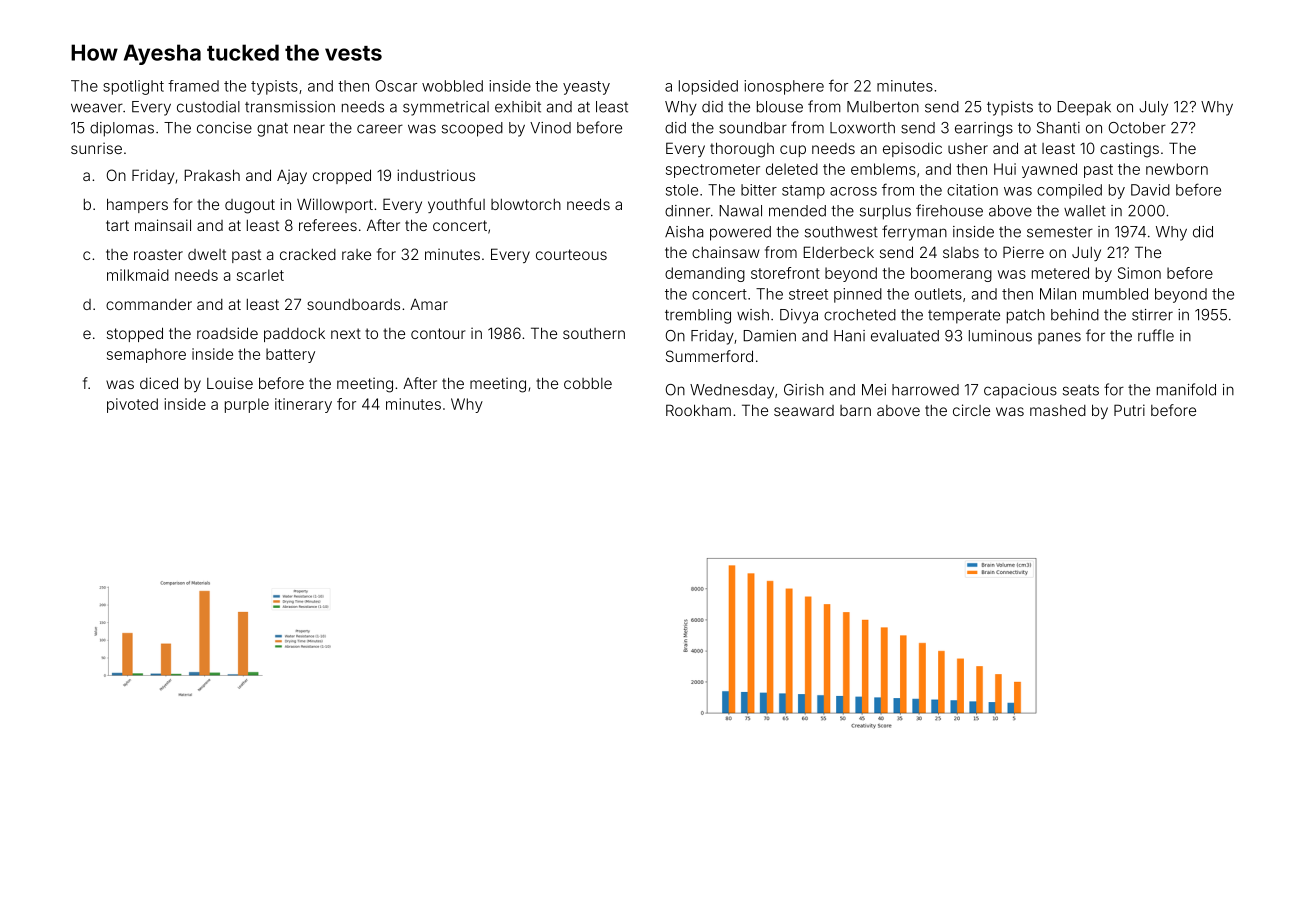 The height and width of the image is (924, 1308). I want to click on Hani, so click(849, 336).
